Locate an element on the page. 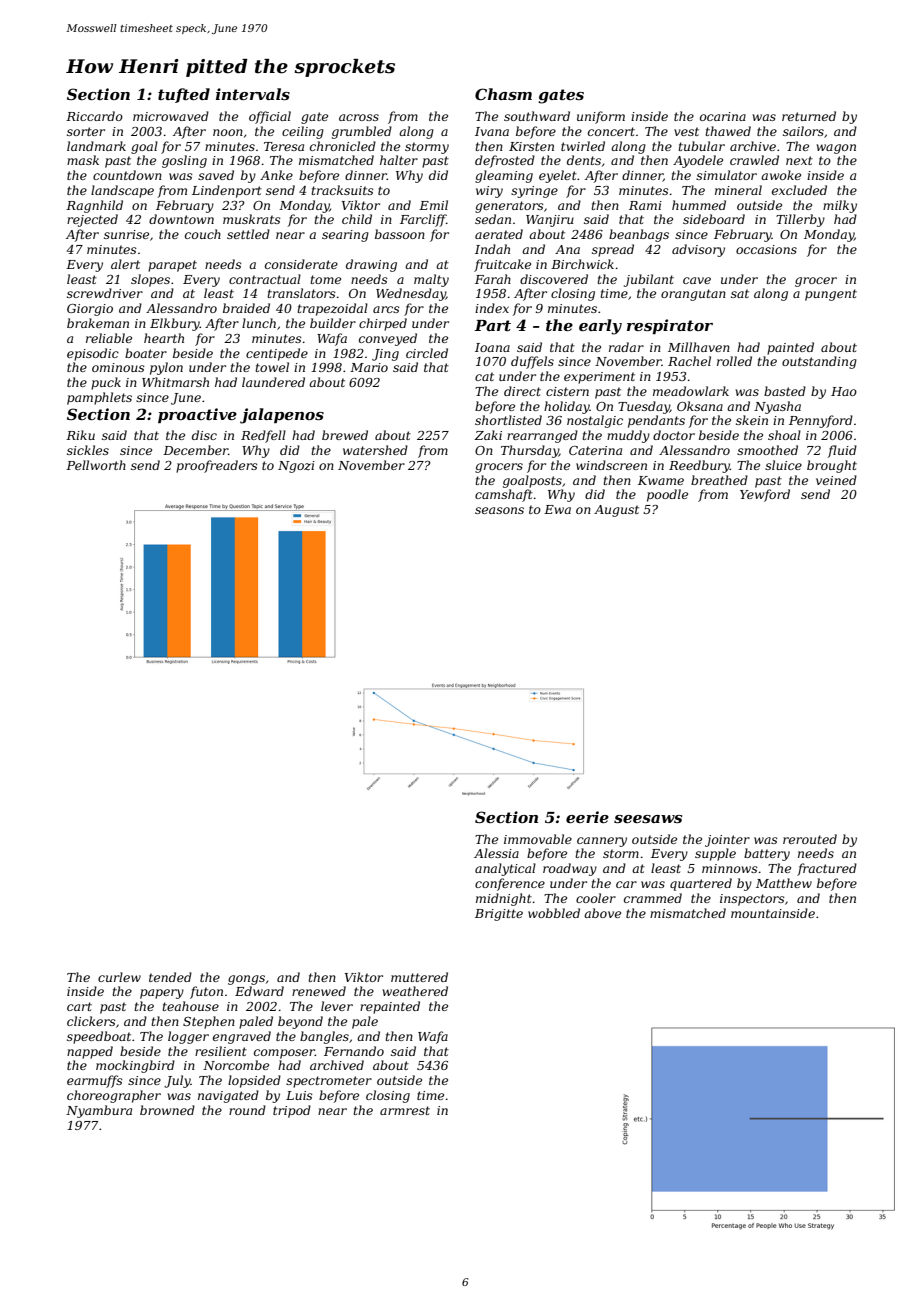 This document has height=1308, width=924. early is located at coordinates (600, 327).
